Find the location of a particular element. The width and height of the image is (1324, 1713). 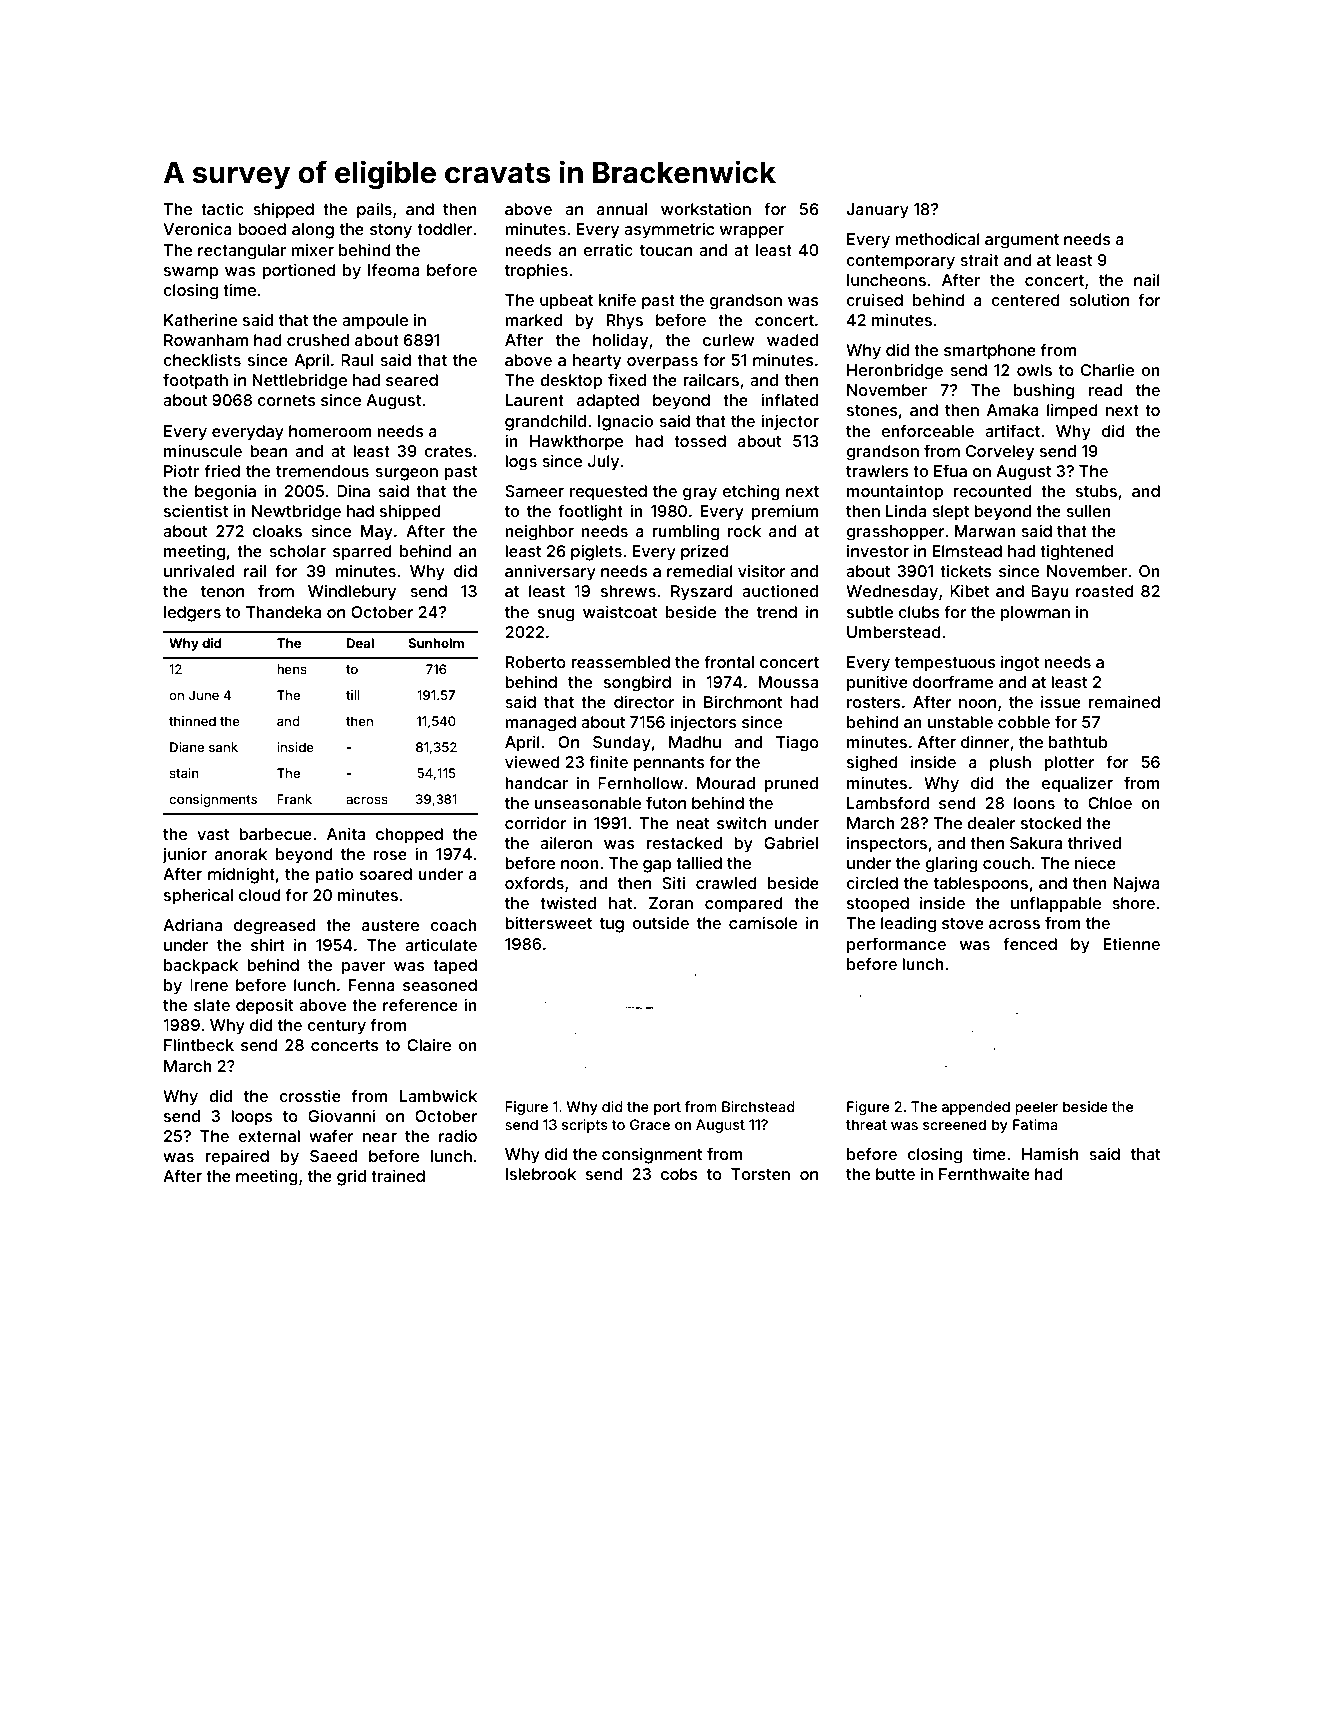

argument is located at coordinates (1022, 241).
